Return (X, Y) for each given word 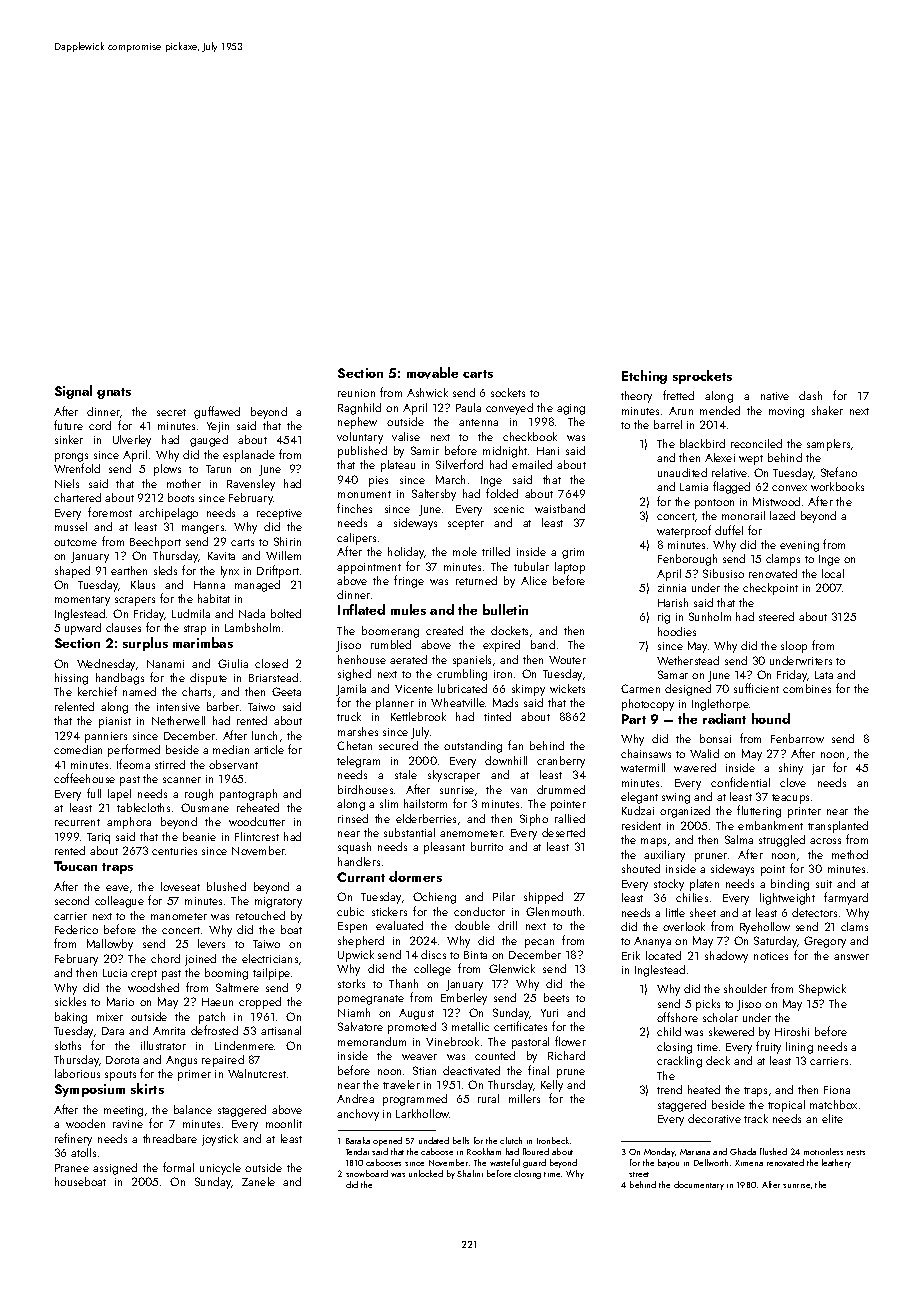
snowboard (367, 1173)
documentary (699, 1185)
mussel (71, 526)
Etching (644, 377)
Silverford (459, 464)
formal (178, 1167)
